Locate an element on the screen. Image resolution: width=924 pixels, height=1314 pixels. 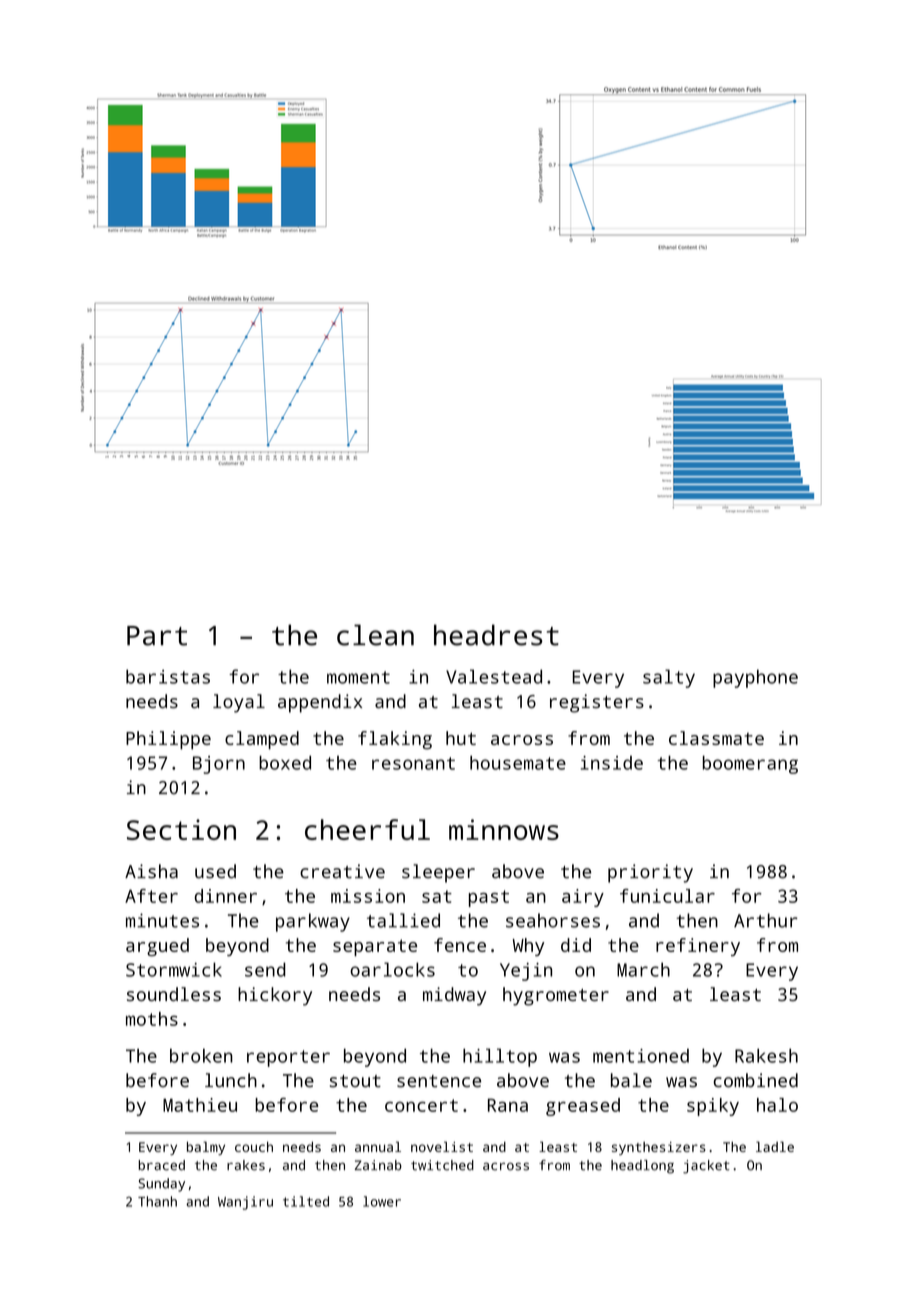
moment is located at coordinates (358, 677).
